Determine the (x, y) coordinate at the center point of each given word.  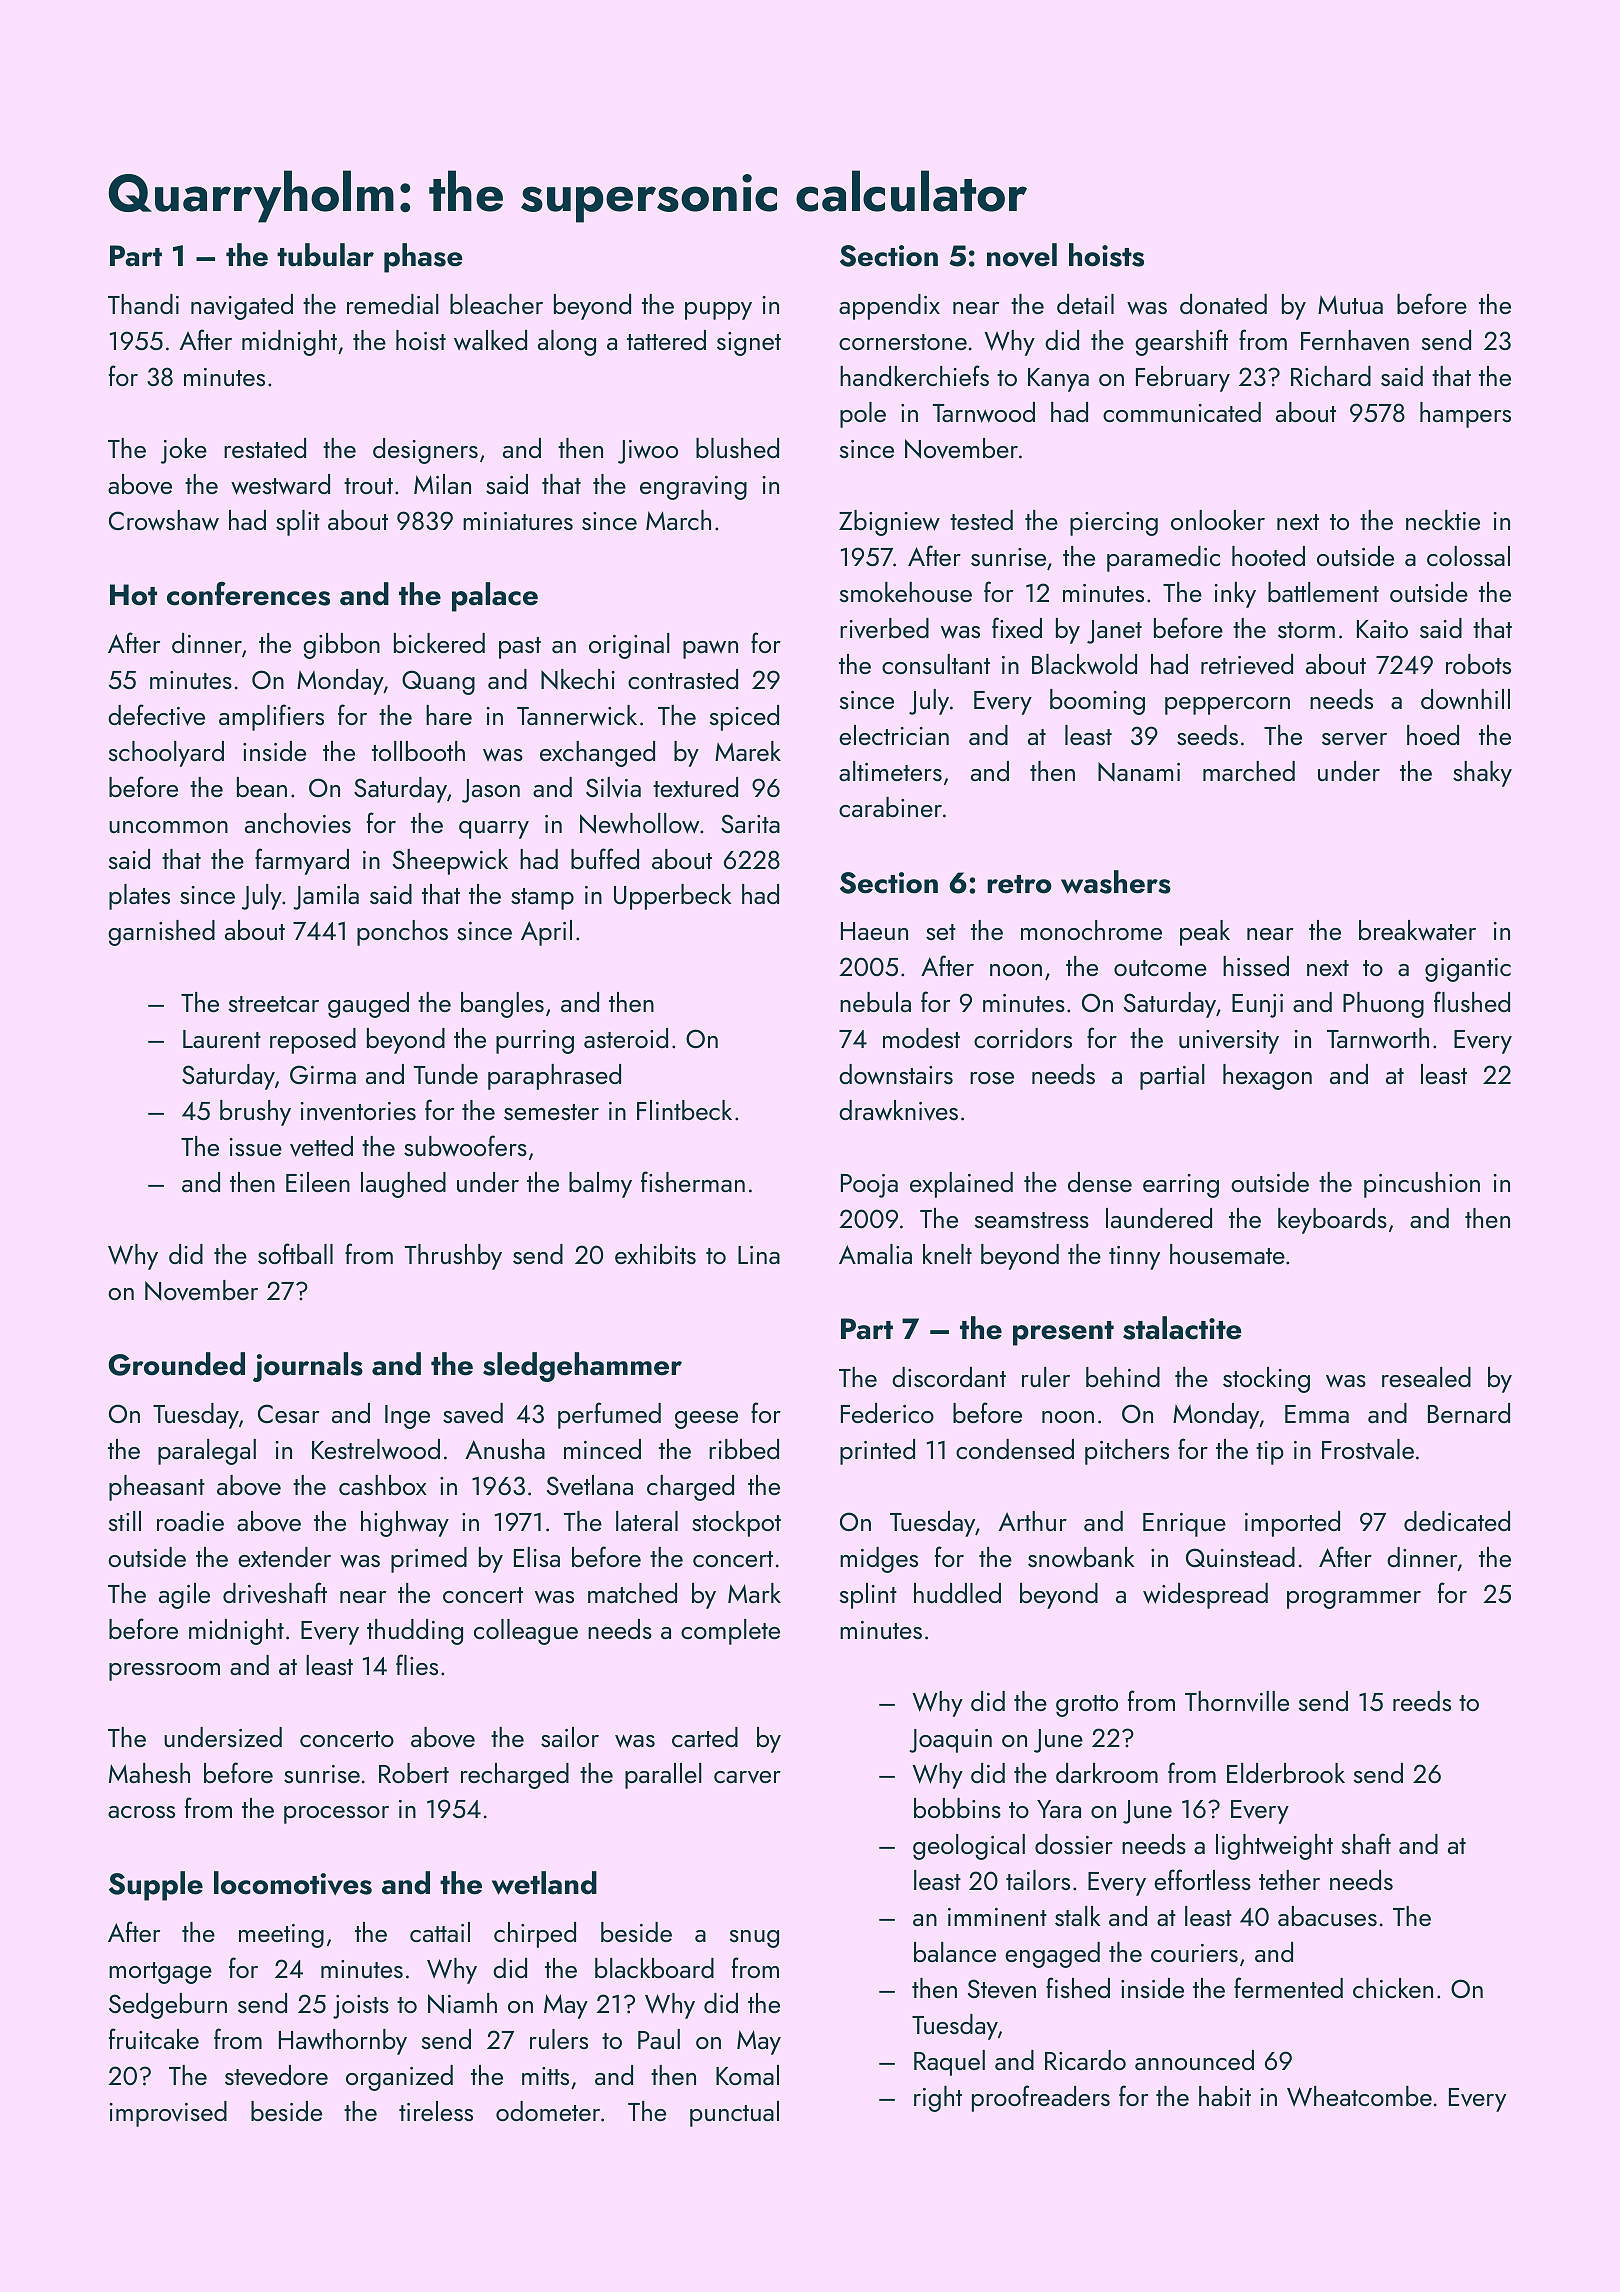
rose (992, 1078)
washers (1116, 882)
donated (1223, 304)
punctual (734, 2114)
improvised (168, 2114)
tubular (325, 255)
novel (1022, 255)
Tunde (446, 1074)
